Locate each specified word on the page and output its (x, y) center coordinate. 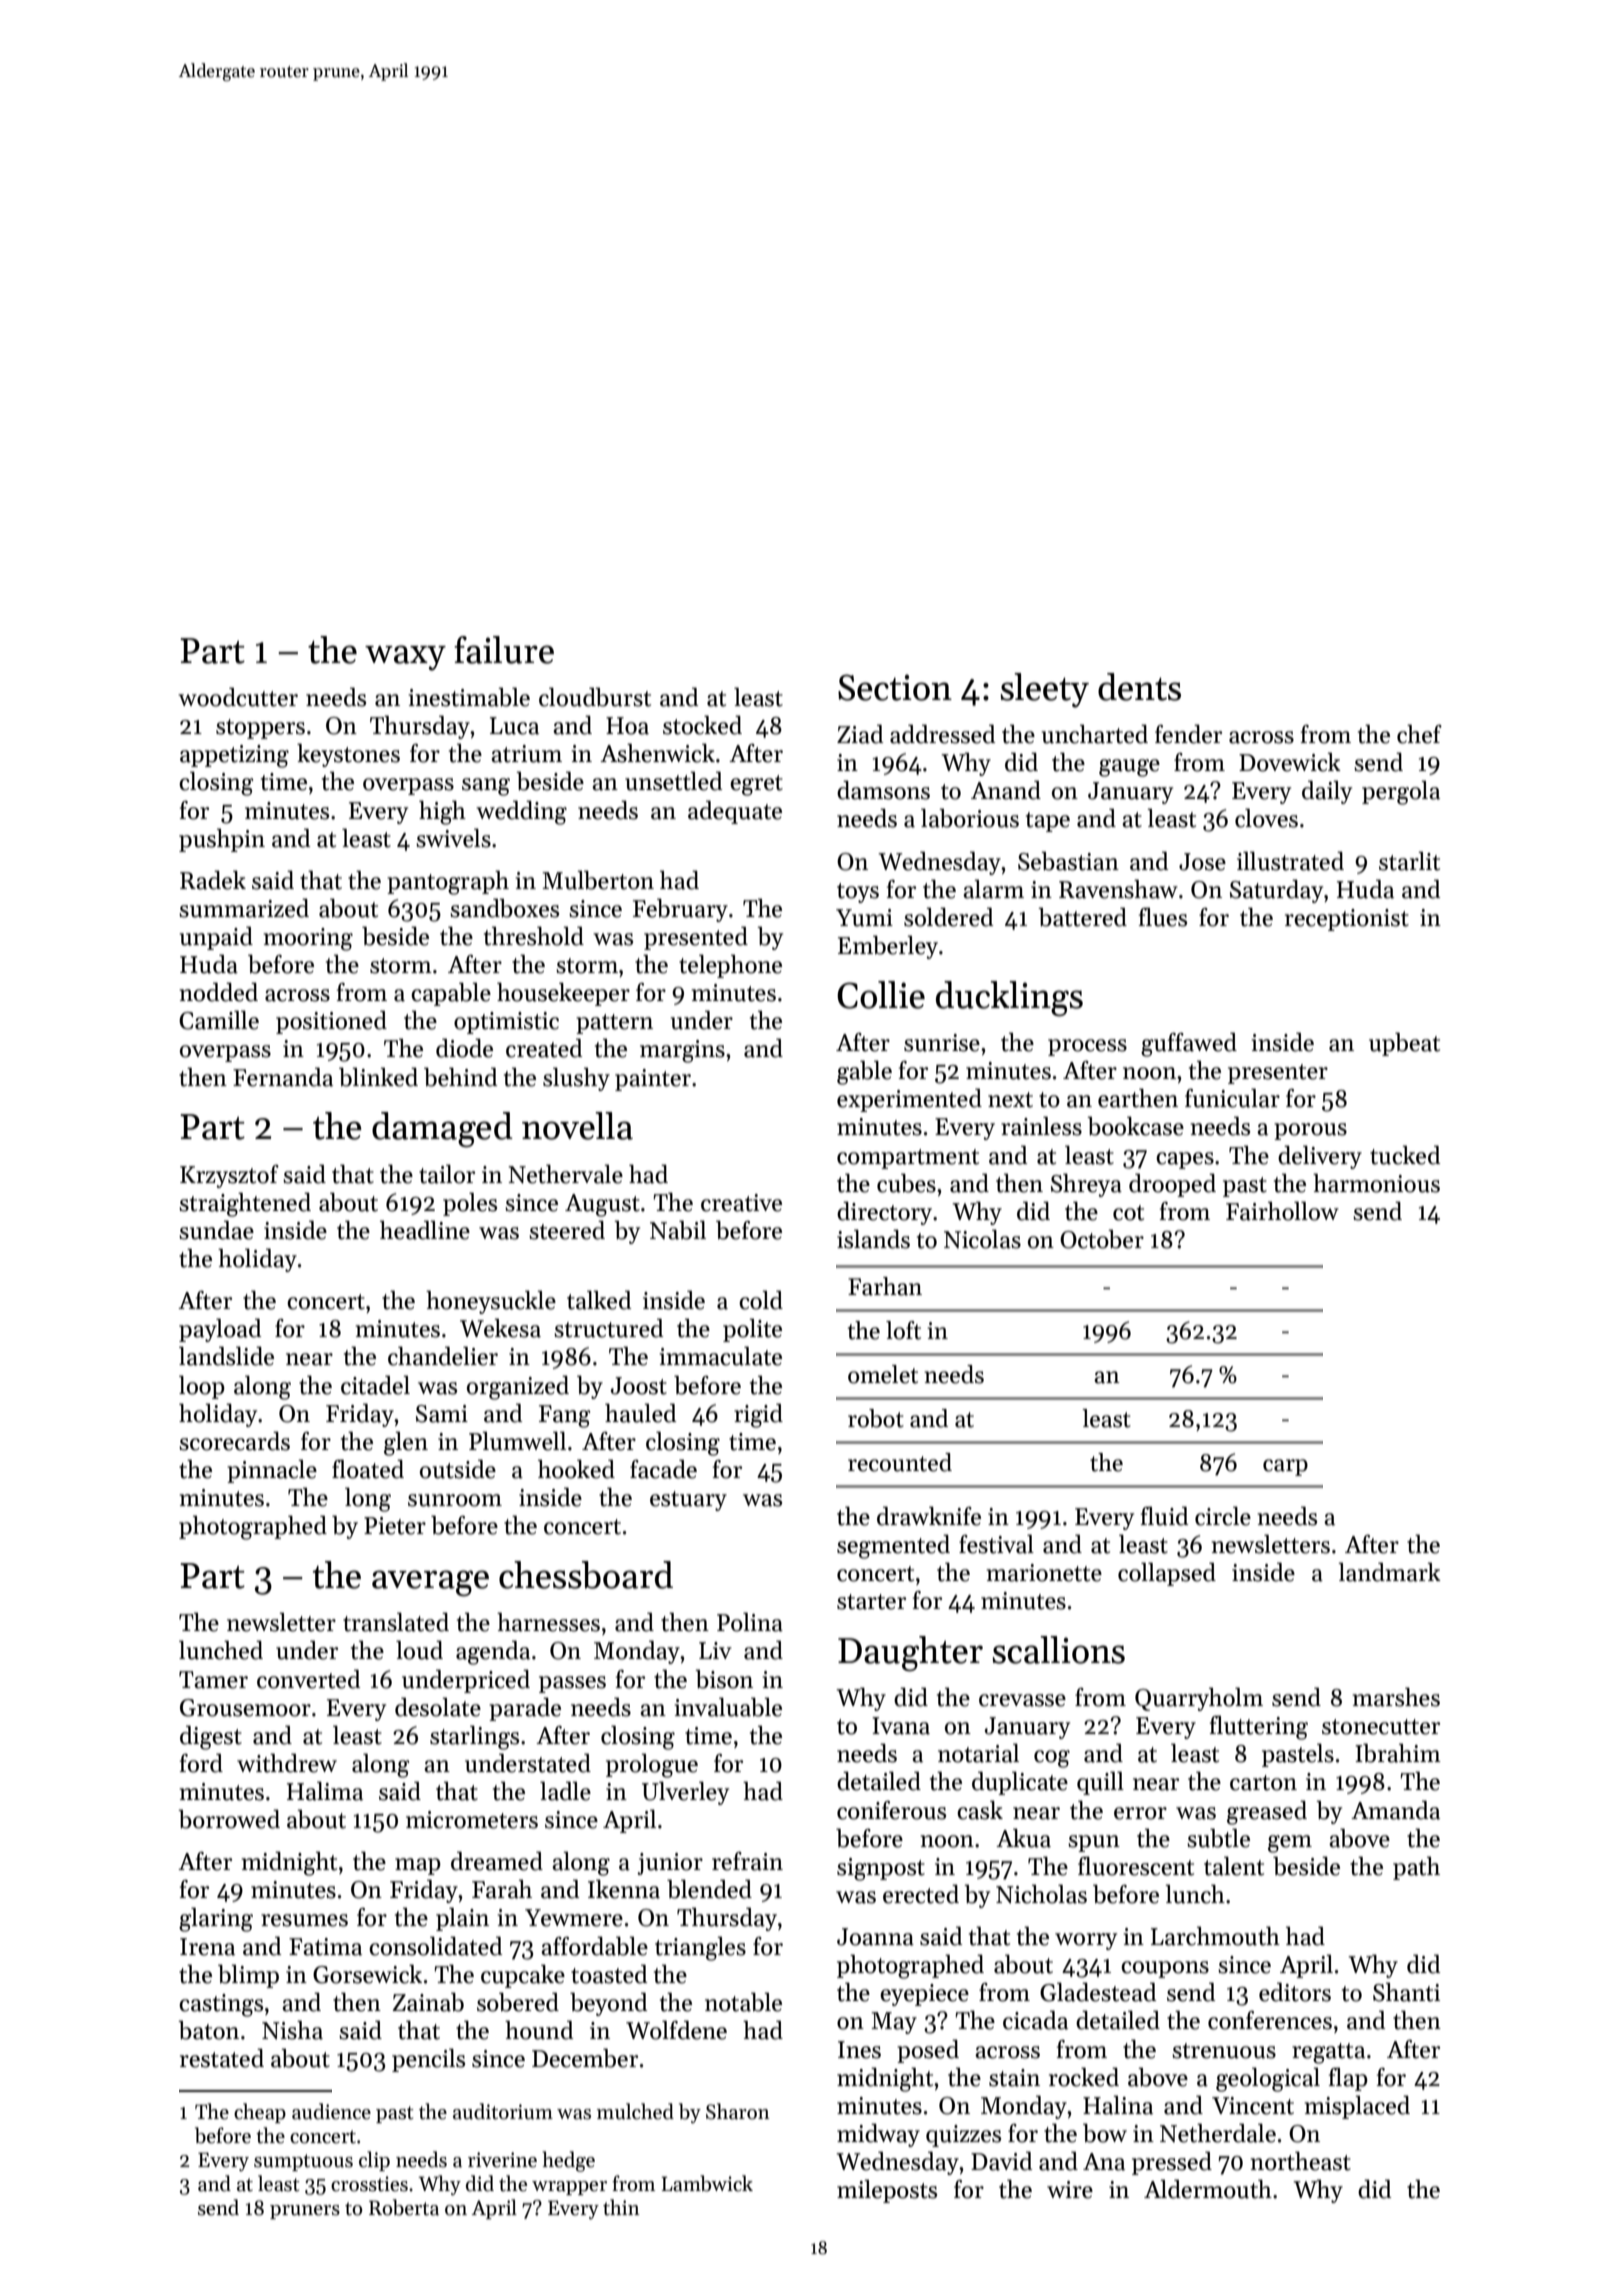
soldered (949, 917)
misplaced (1357, 2107)
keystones (348, 755)
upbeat (1404, 1044)
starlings (474, 1737)
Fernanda (283, 1077)
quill (1100, 1783)
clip (374, 2161)
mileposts (887, 2191)
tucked (1405, 1155)
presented (696, 938)
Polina (750, 1622)
